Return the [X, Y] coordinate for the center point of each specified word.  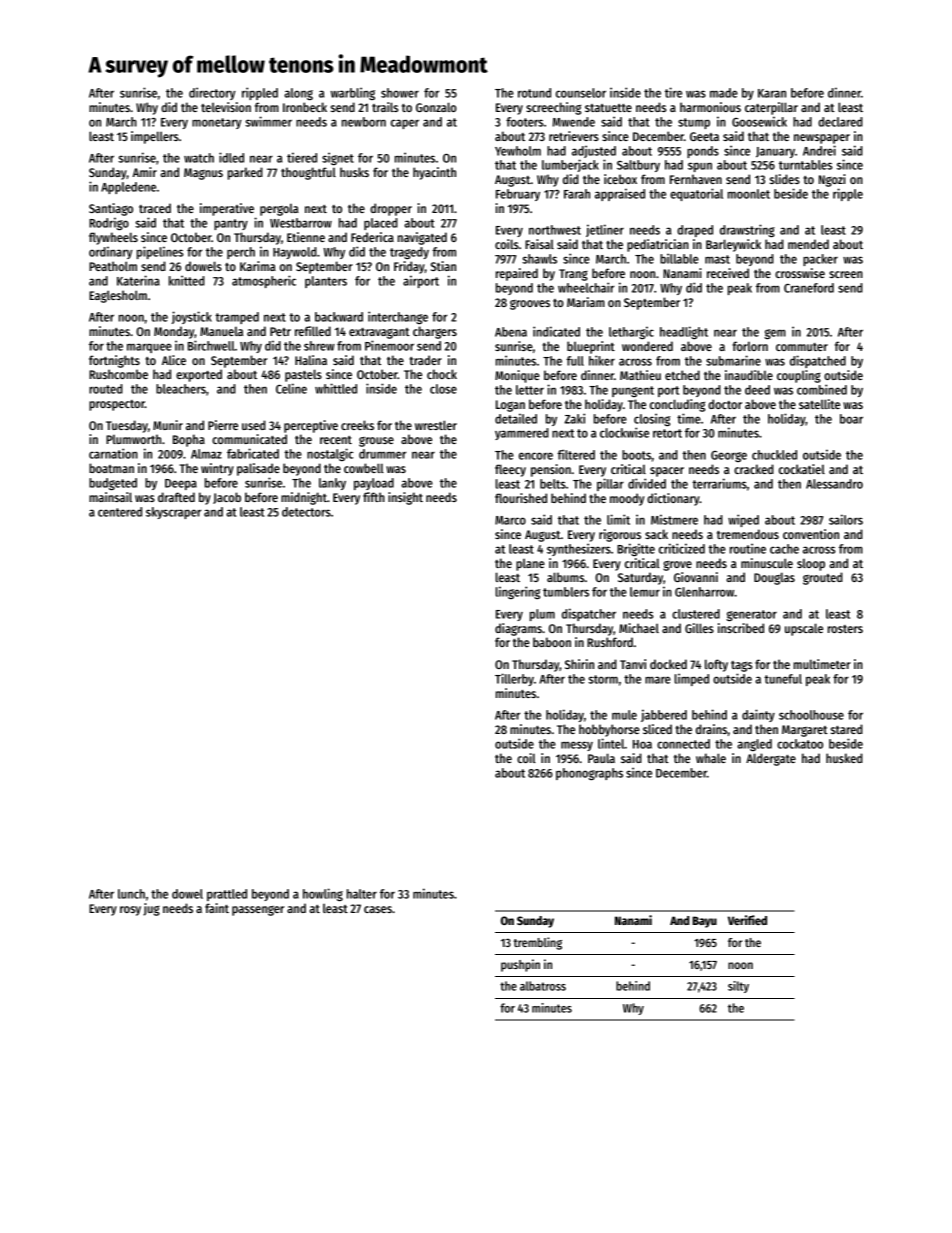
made [724, 93]
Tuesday [127, 426]
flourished [521, 498]
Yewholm [518, 151]
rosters [845, 629]
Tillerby [514, 679]
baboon [552, 642]
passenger [258, 910]
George [729, 456]
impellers [155, 137]
